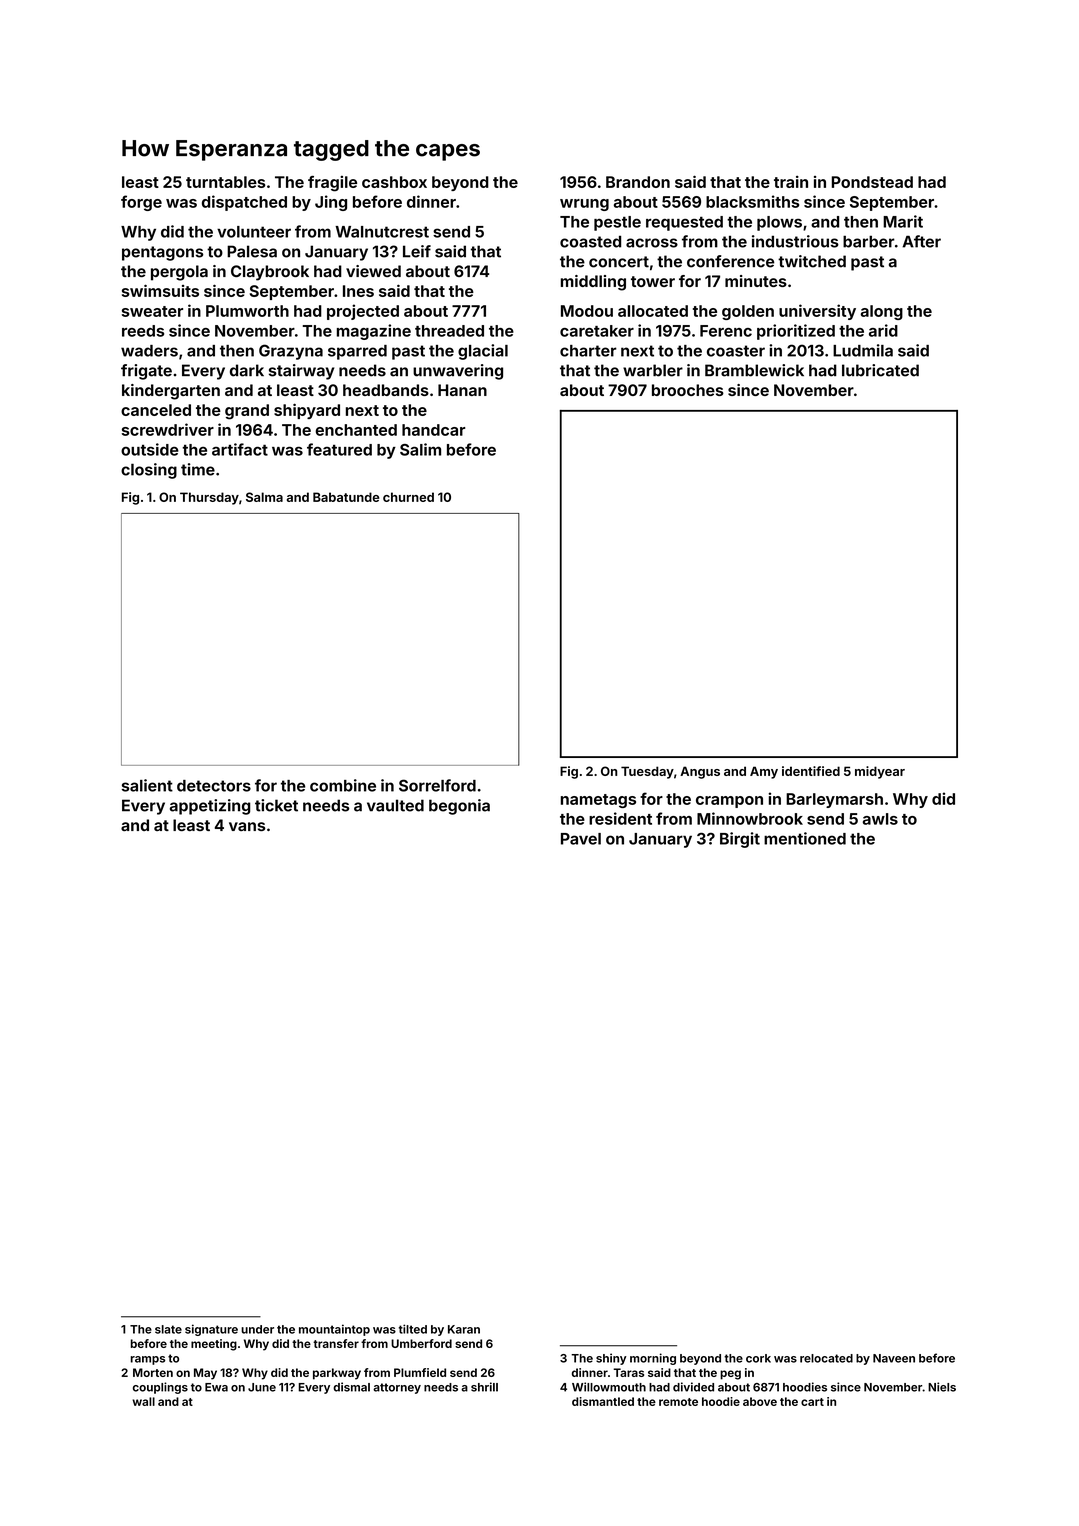 The image size is (1079, 1526). I want to click on fragile, so click(332, 184).
